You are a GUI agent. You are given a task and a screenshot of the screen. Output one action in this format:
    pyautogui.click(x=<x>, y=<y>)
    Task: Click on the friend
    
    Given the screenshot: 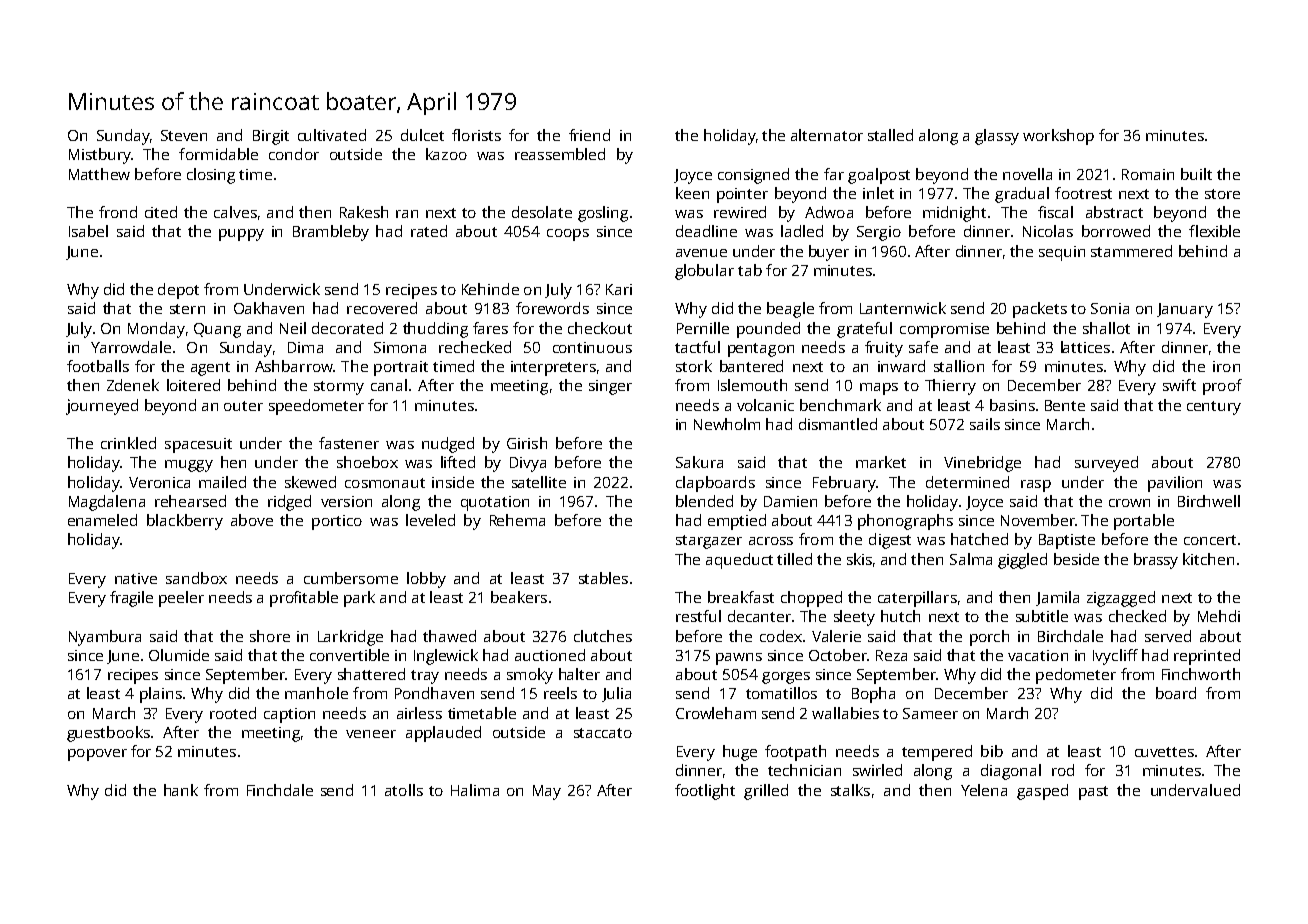 What is the action you would take?
    pyautogui.click(x=589, y=135)
